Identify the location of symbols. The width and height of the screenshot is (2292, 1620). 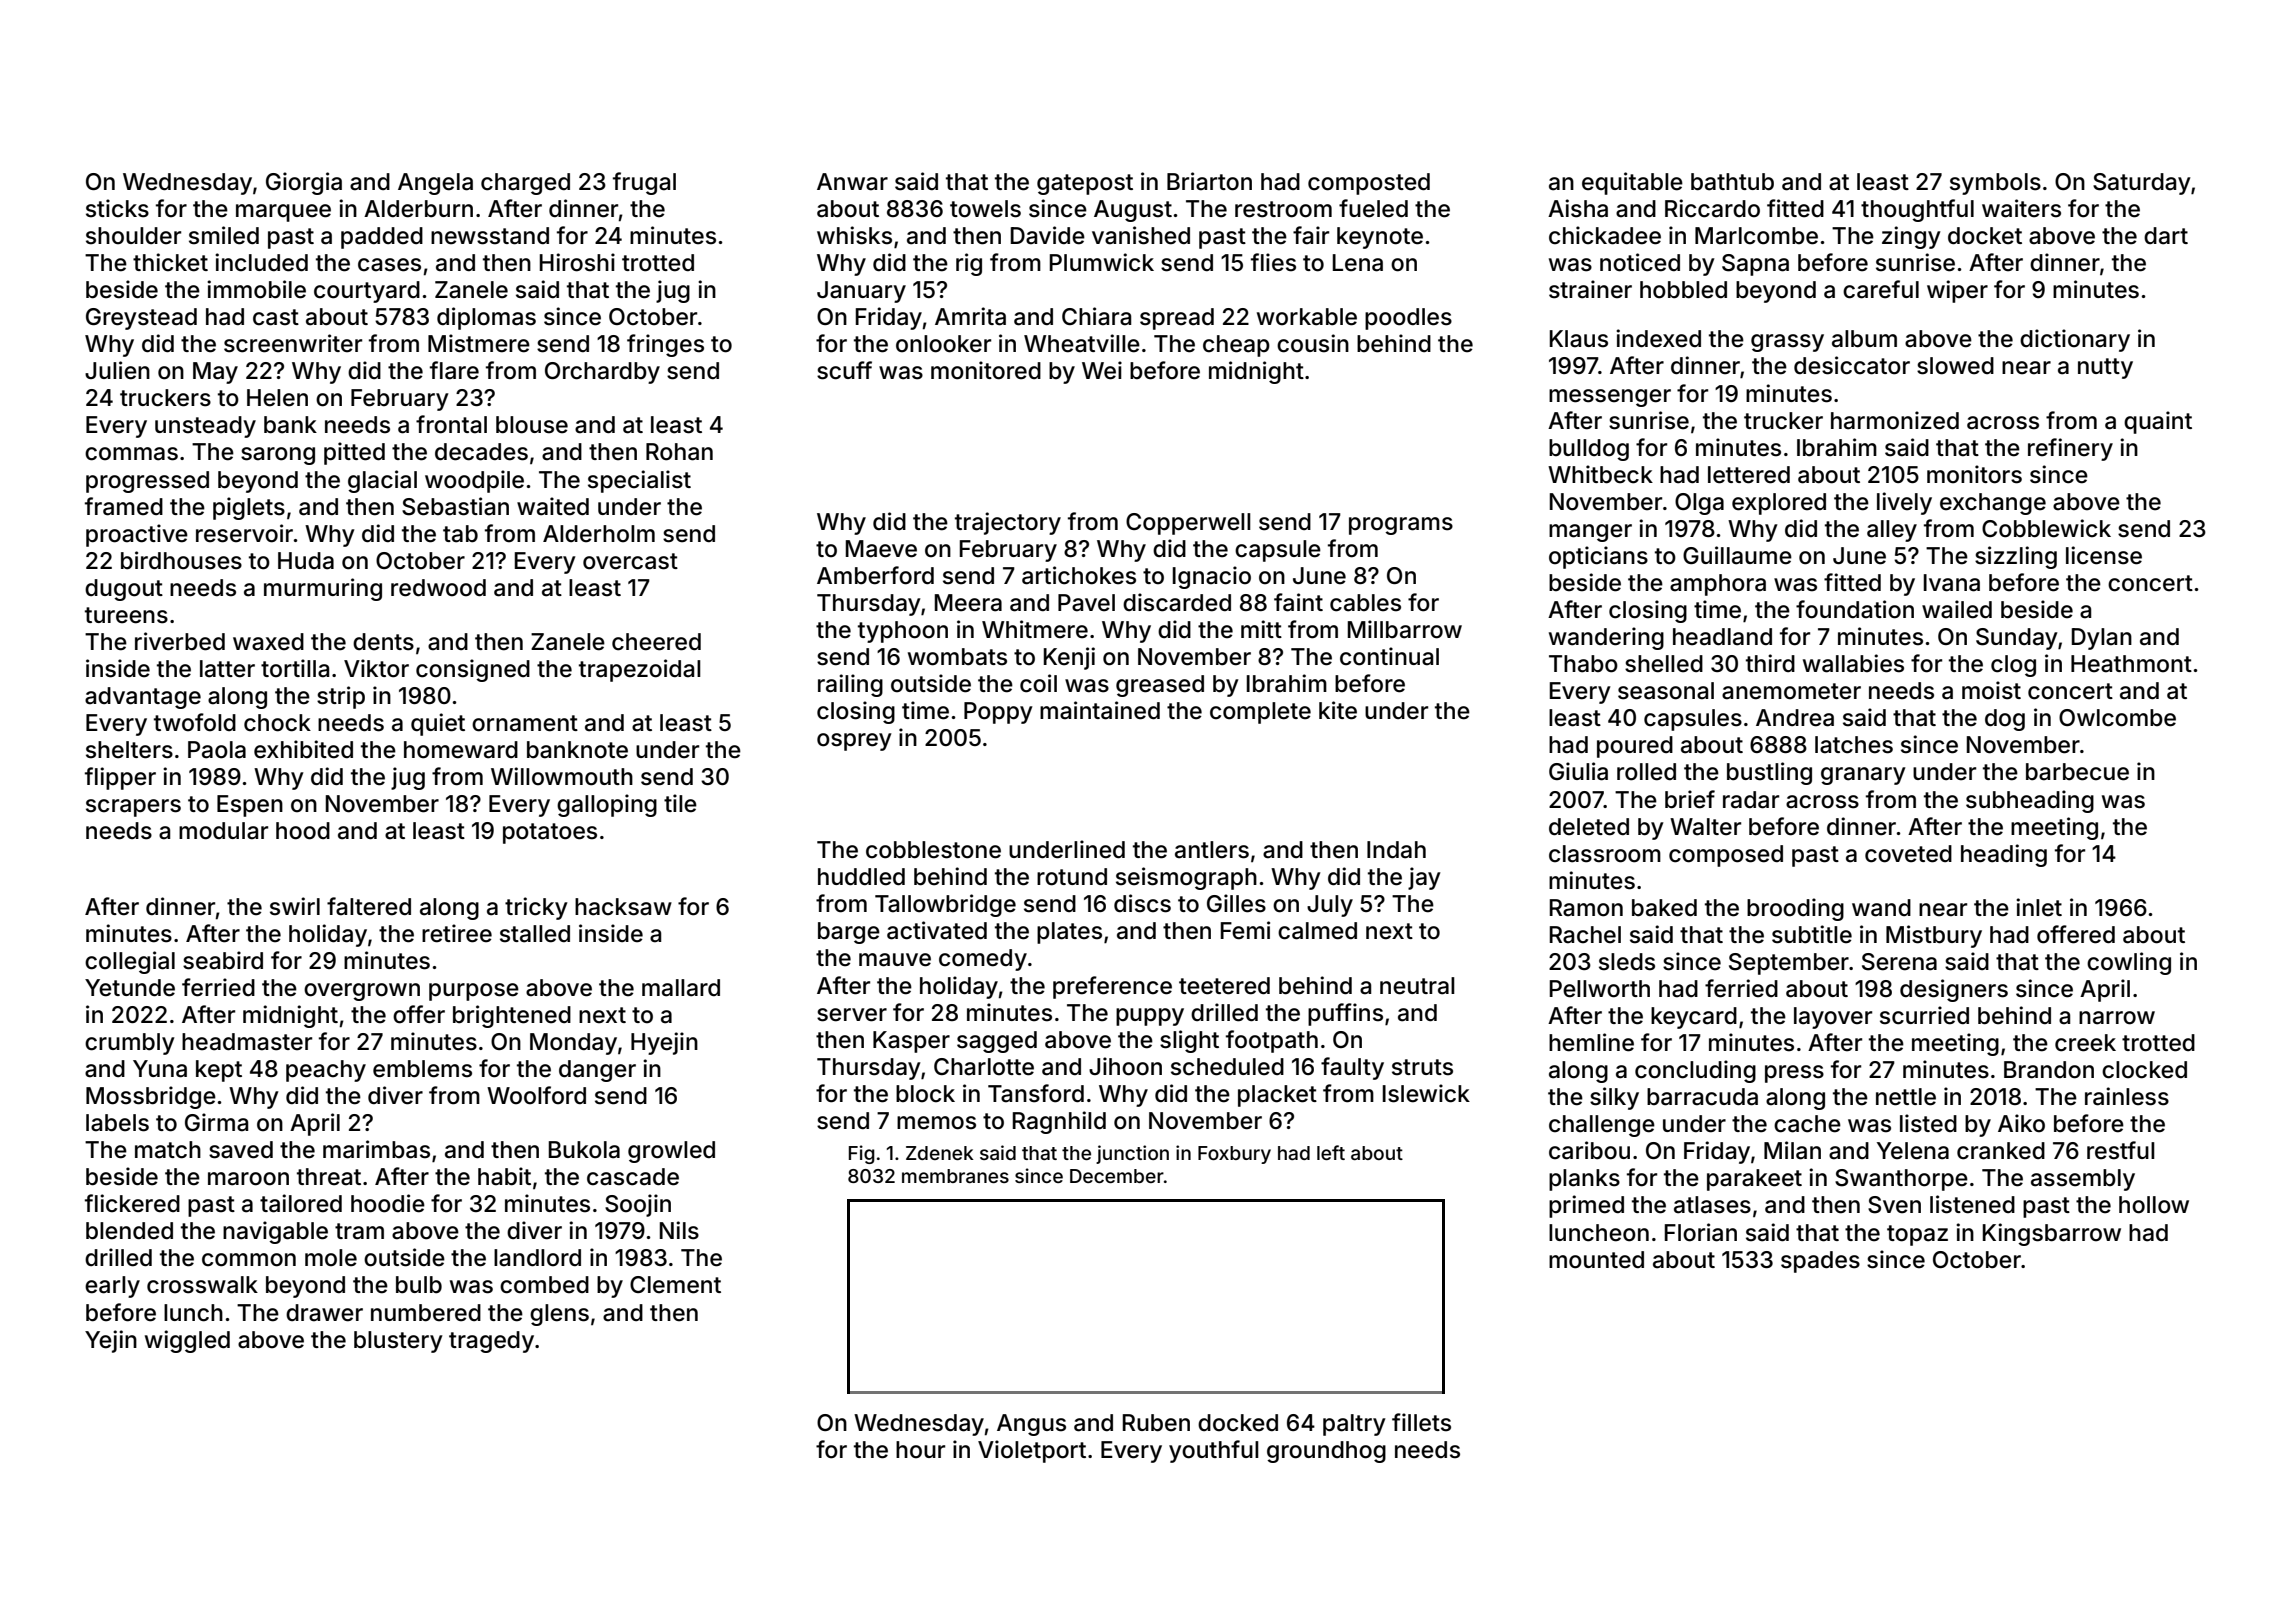
(1995, 184).
